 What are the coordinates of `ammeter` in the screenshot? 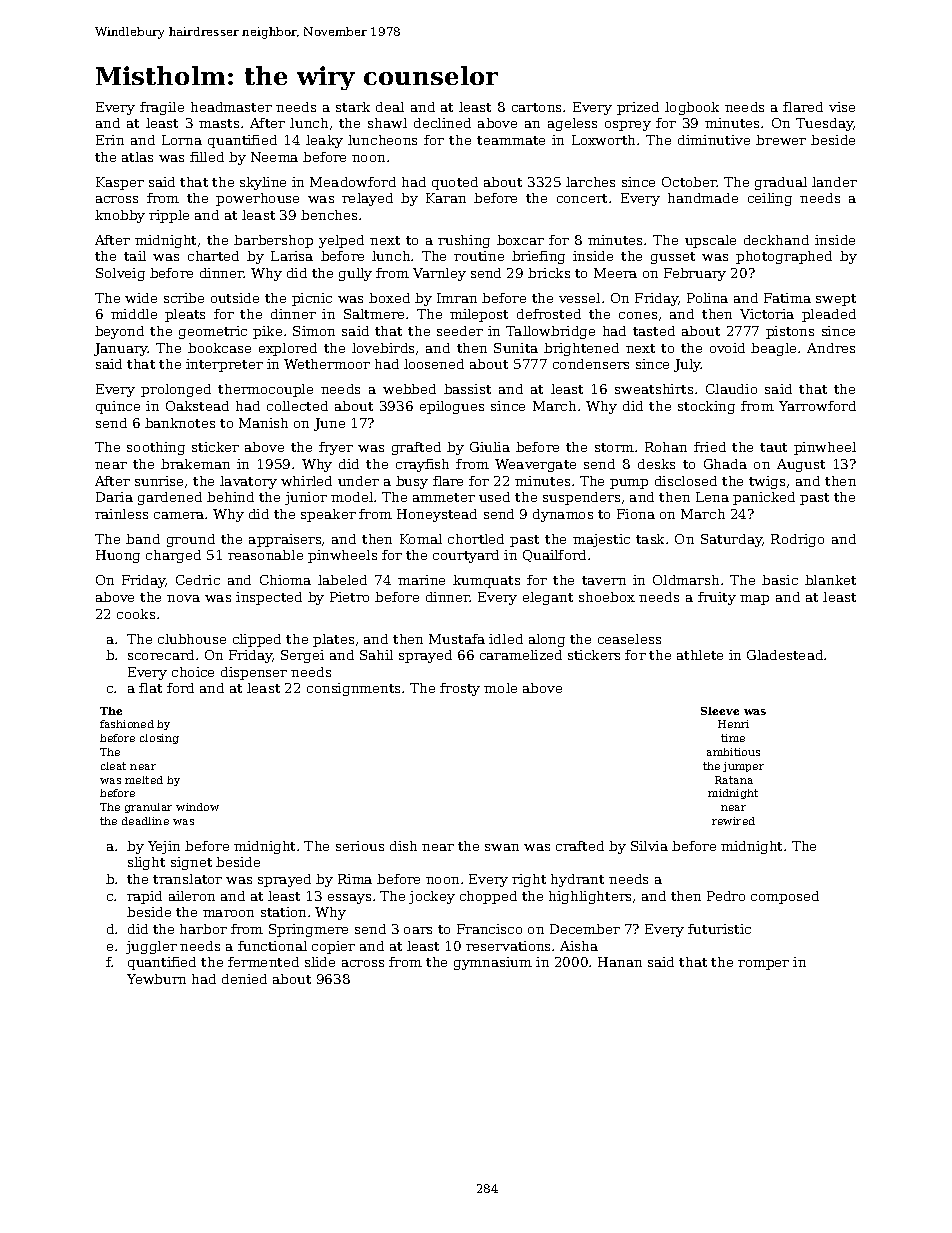 It's located at (444, 497).
